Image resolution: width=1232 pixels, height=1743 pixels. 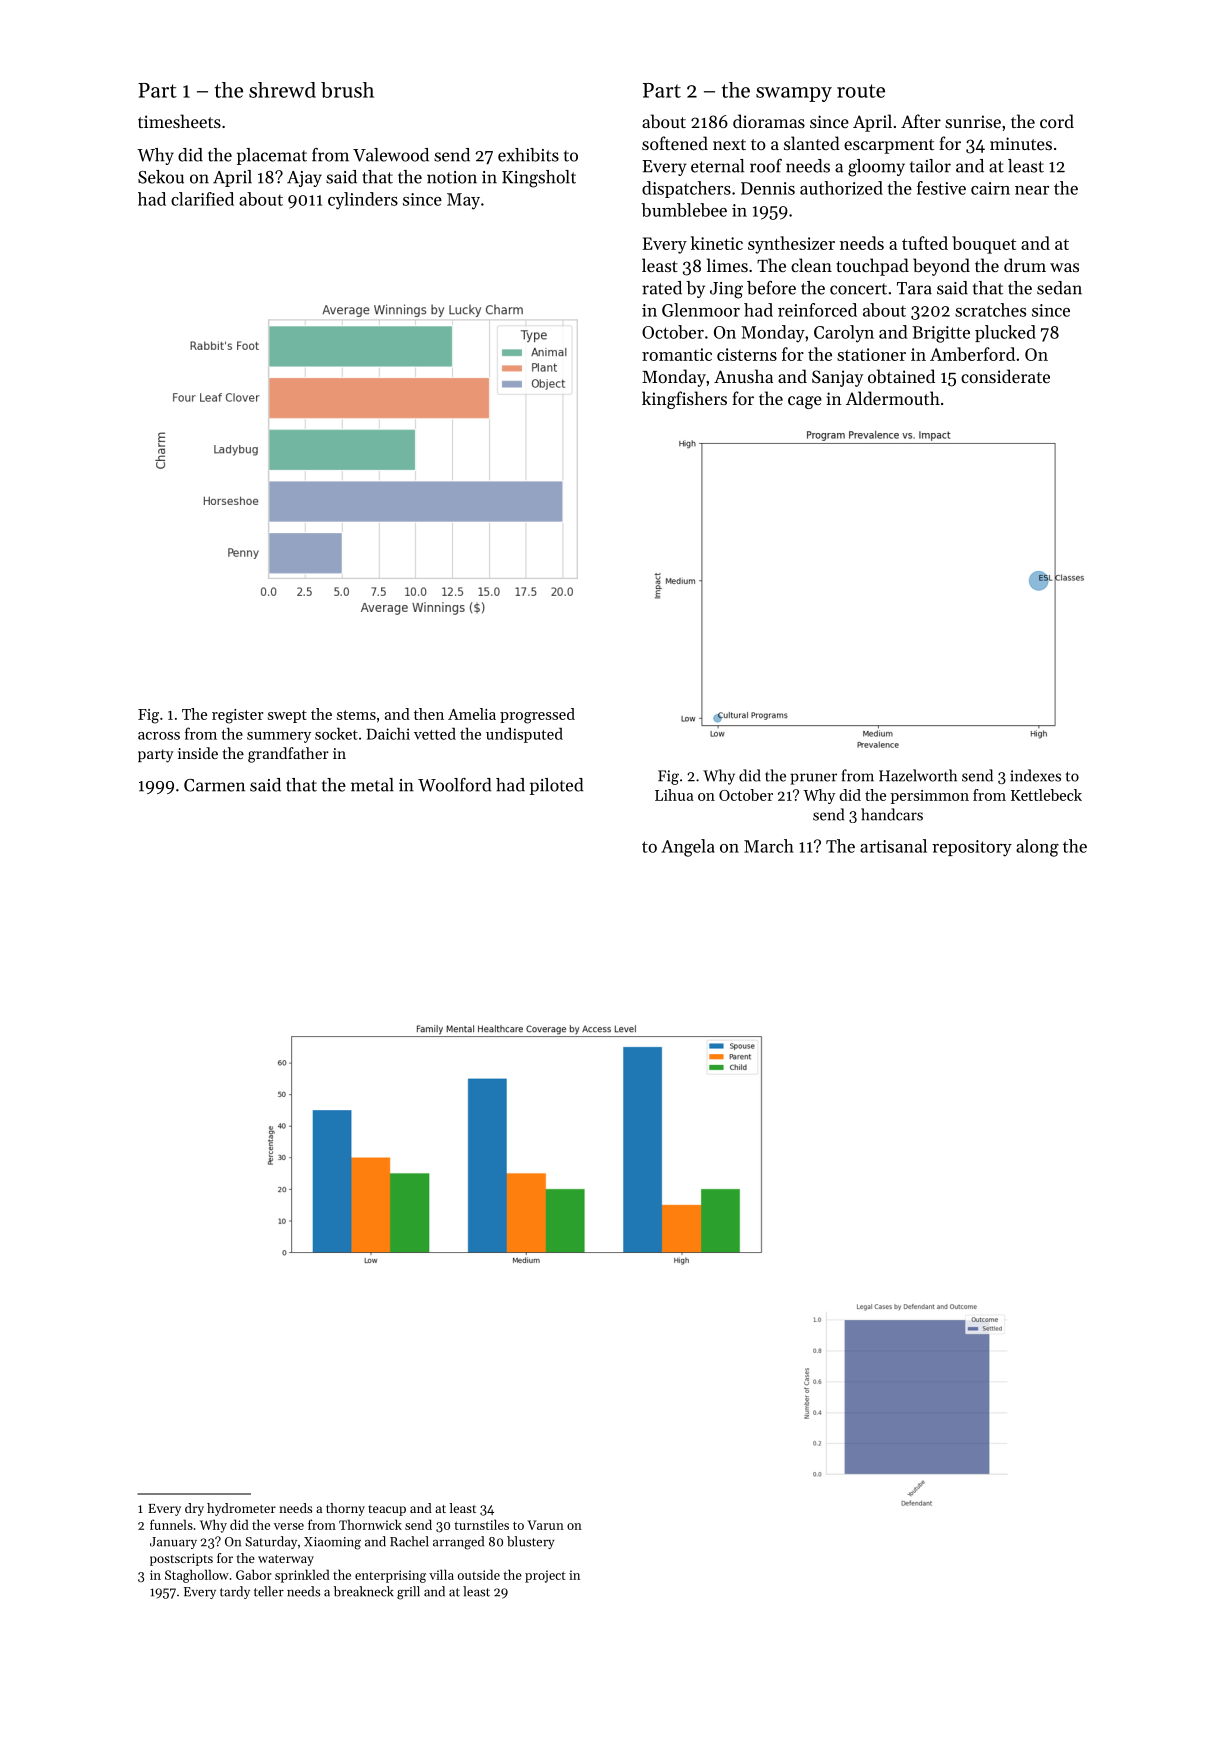 I want to click on along, so click(x=1037, y=848).
